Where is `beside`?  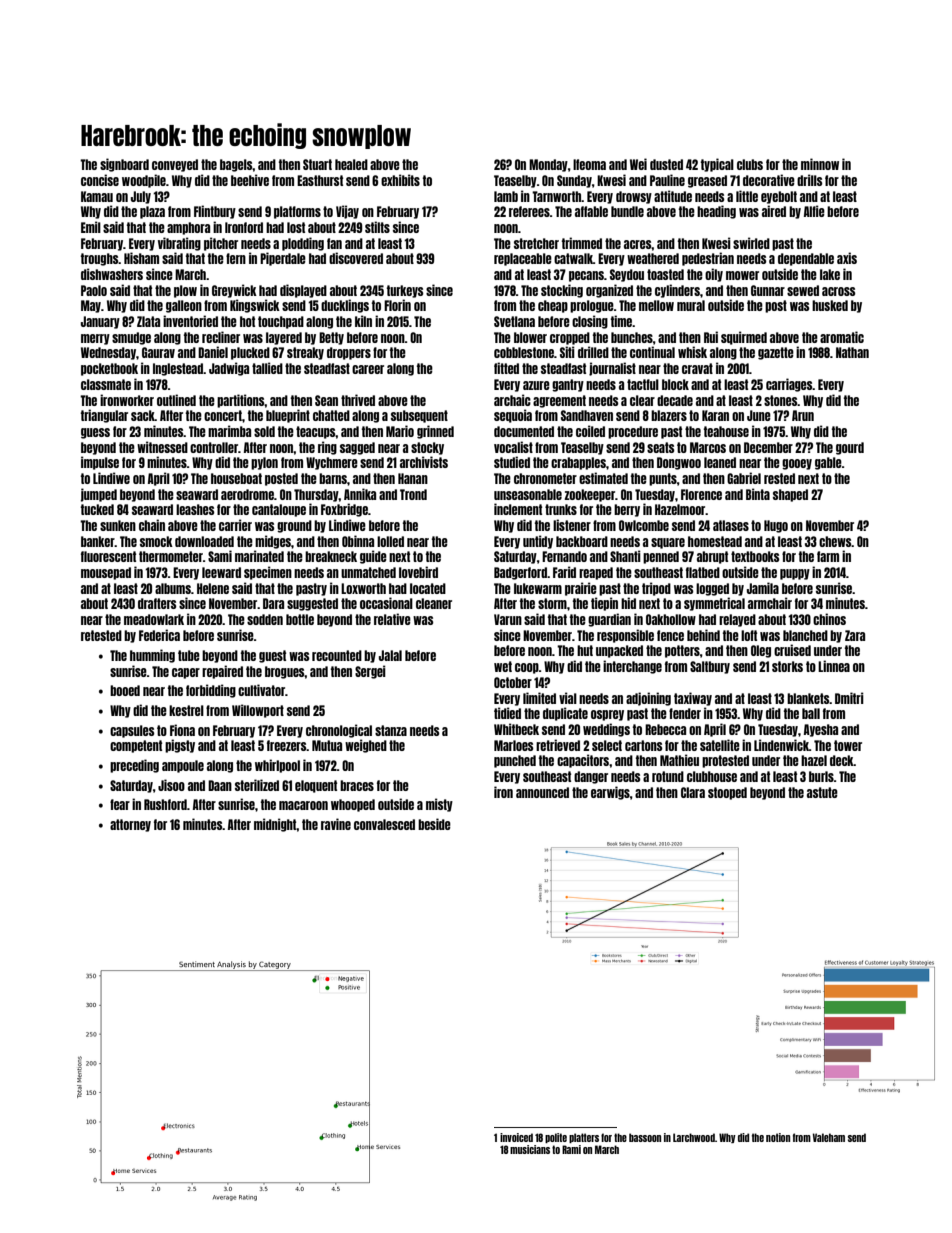 beside is located at coordinates (434, 824).
